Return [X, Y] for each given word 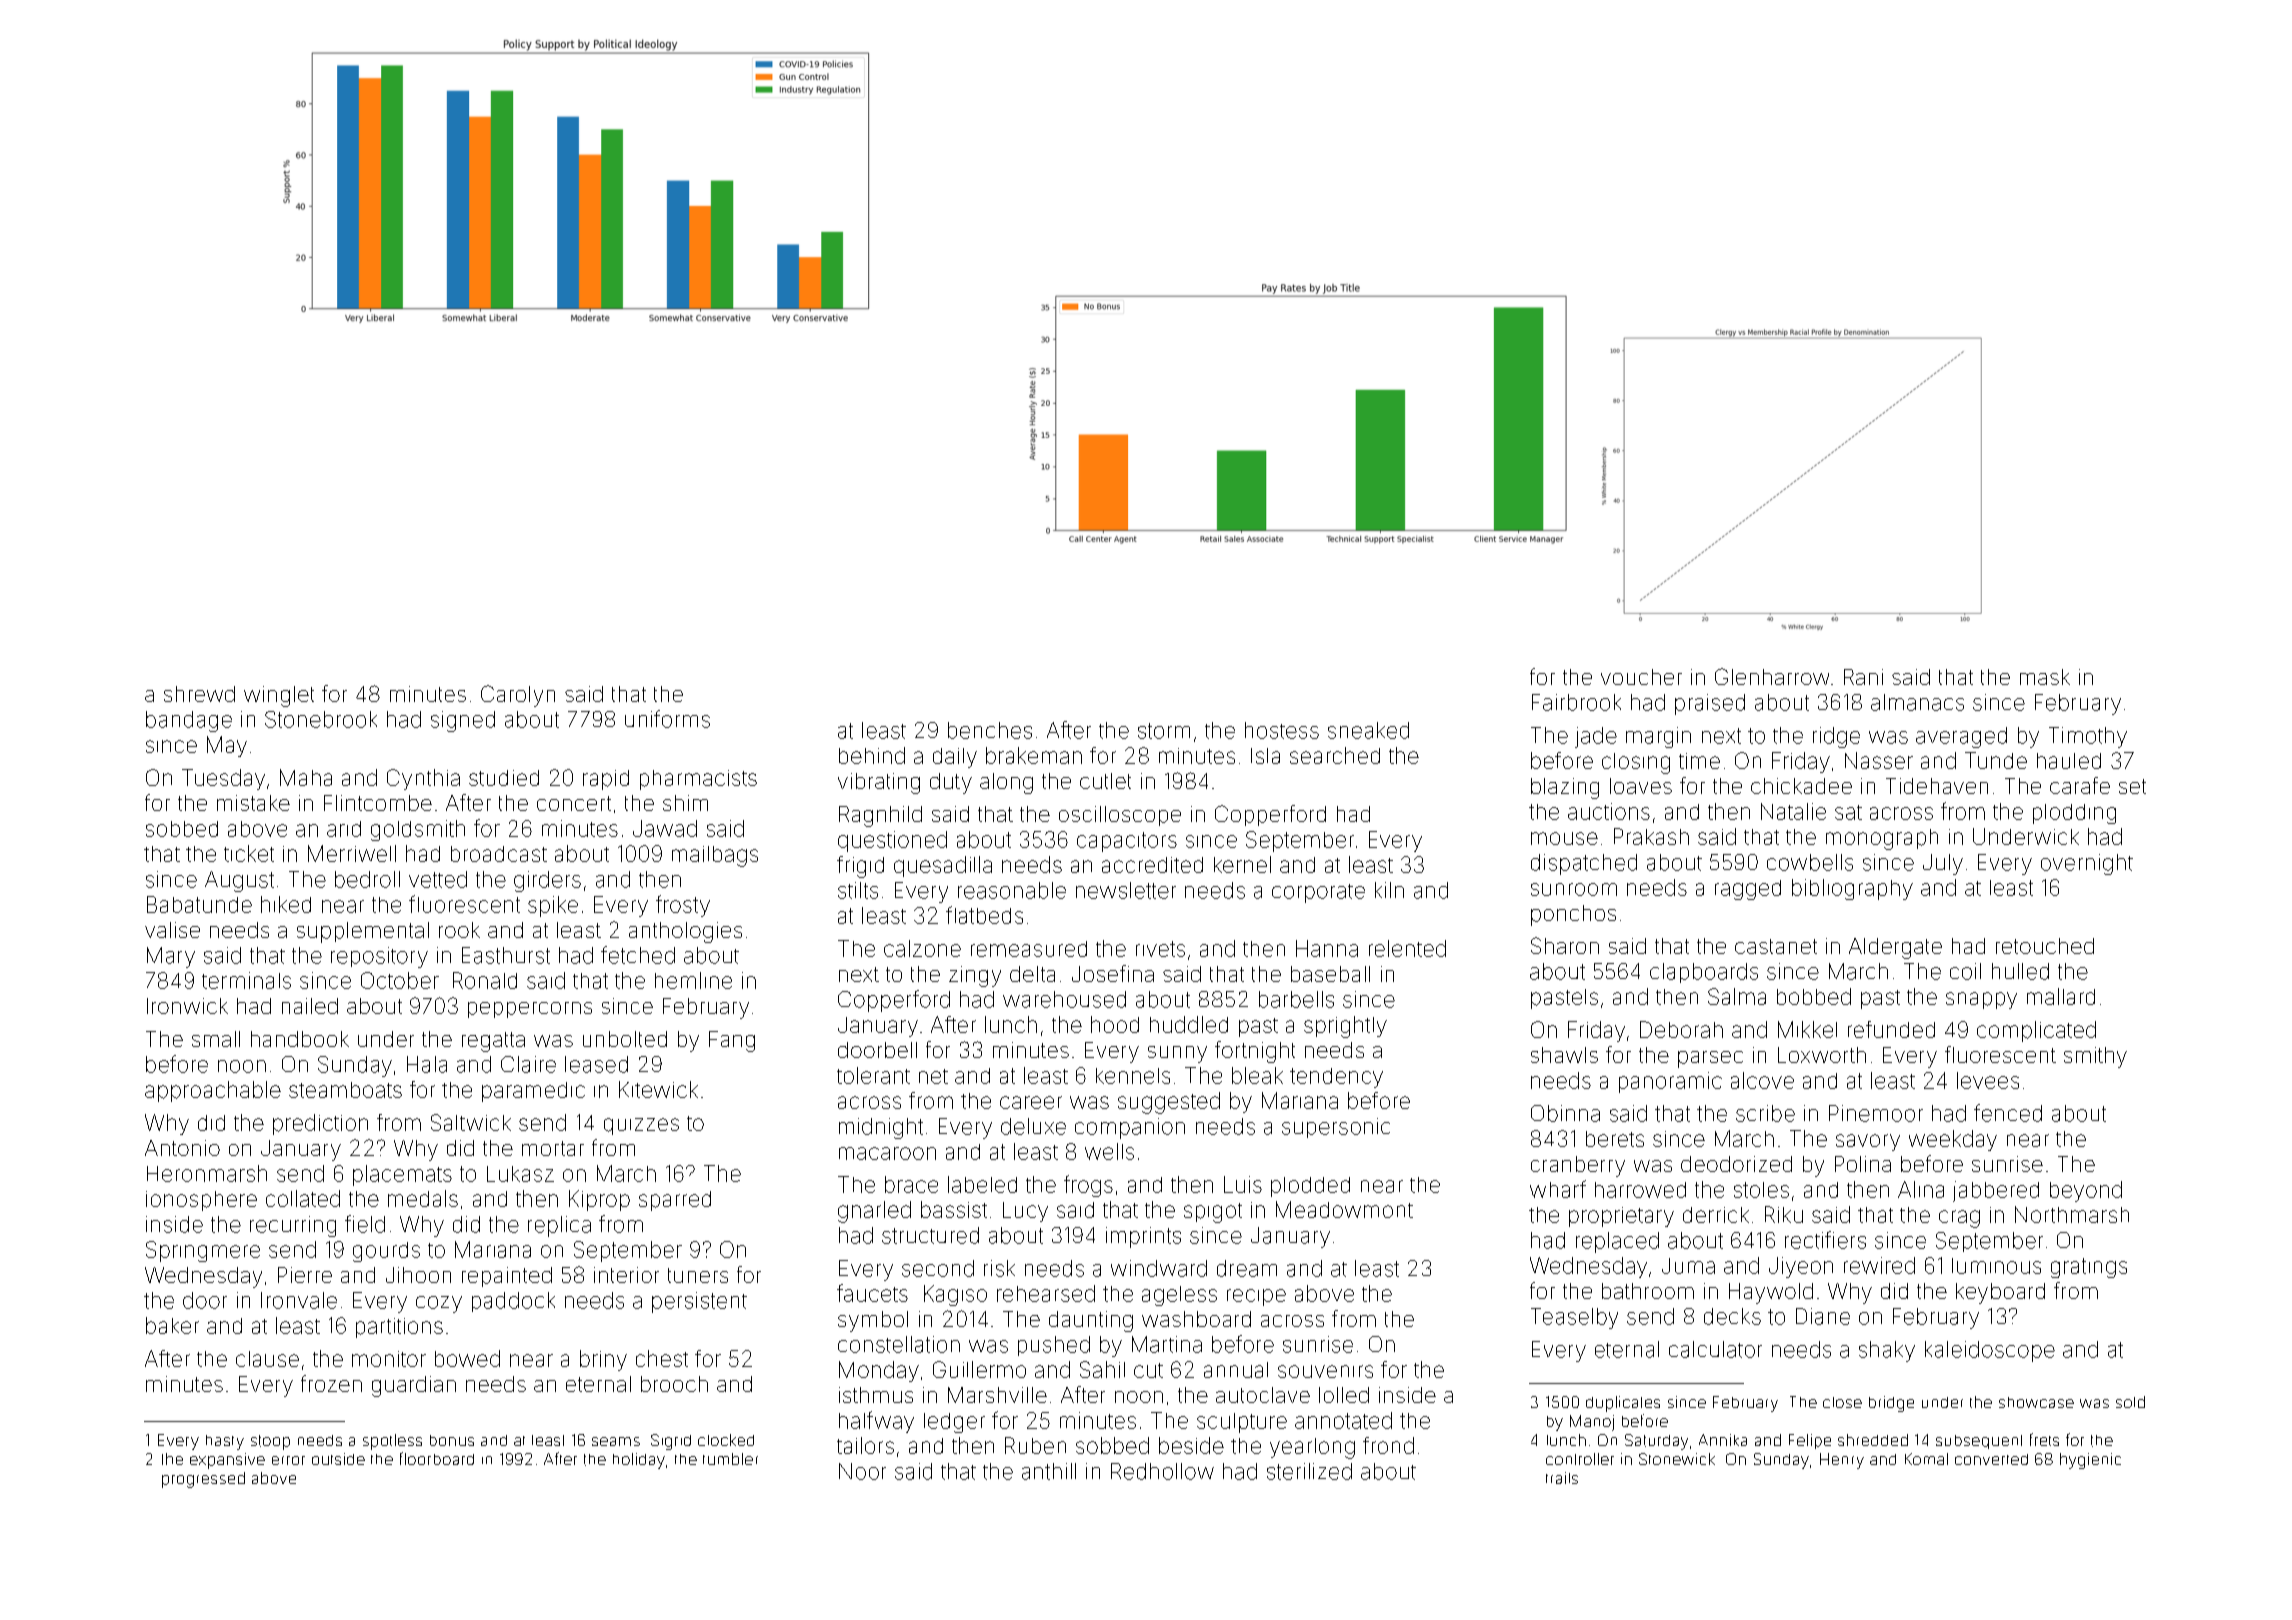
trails [1562, 1478]
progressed [203, 1480]
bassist [954, 1209]
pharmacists [698, 780]
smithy [2095, 1057]
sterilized [1309, 1471]
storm [1164, 731]
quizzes [641, 1126]
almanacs [1917, 702]
